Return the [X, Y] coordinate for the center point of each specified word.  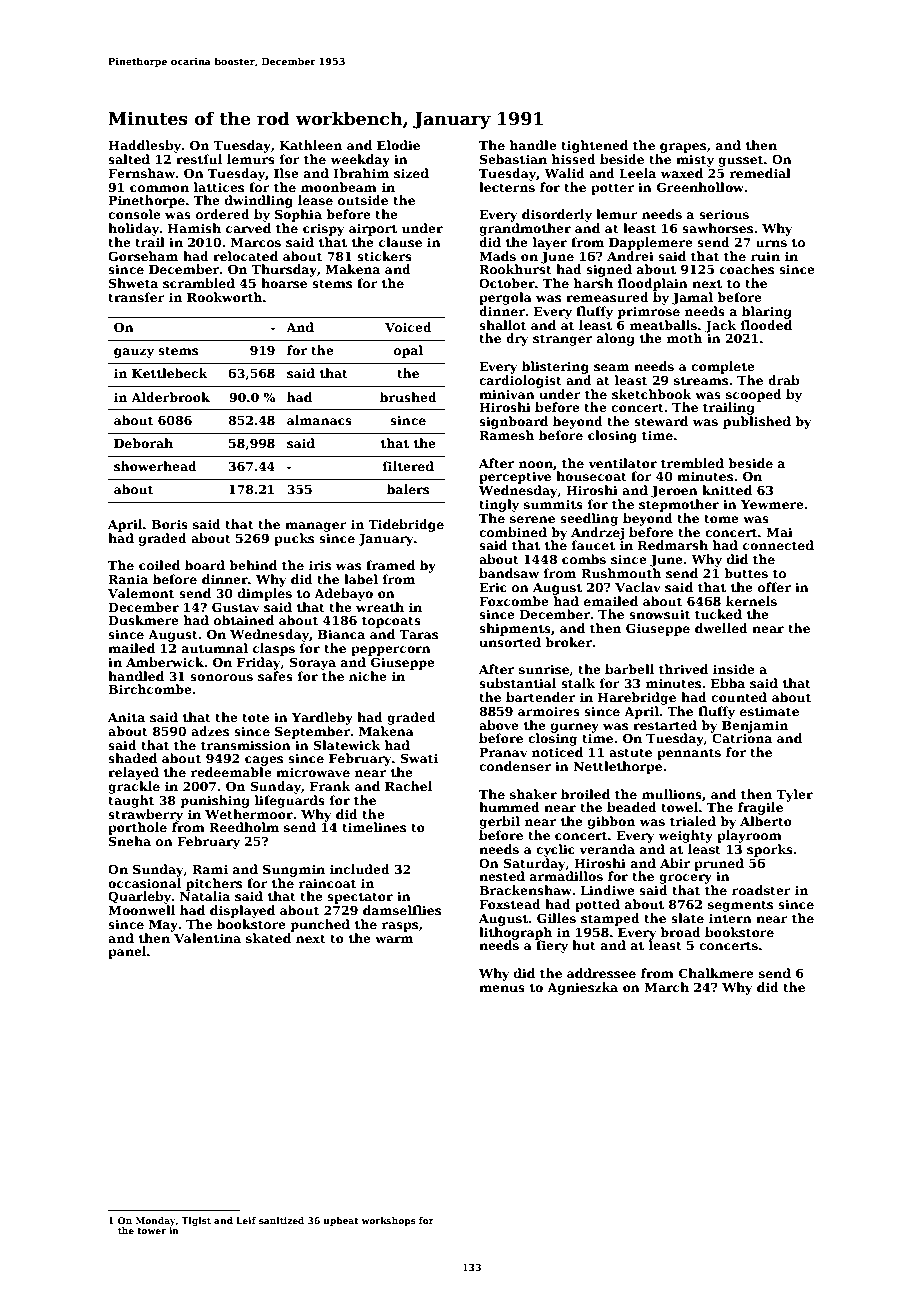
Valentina [207, 938]
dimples [265, 594]
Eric [493, 587]
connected [778, 545]
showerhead [155, 466]
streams [701, 380]
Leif [246, 1220]
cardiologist [520, 381]
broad [680, 932]
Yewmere [772, 504]
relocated [245, 256]
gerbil [499, 822]
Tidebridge [406, 525]
